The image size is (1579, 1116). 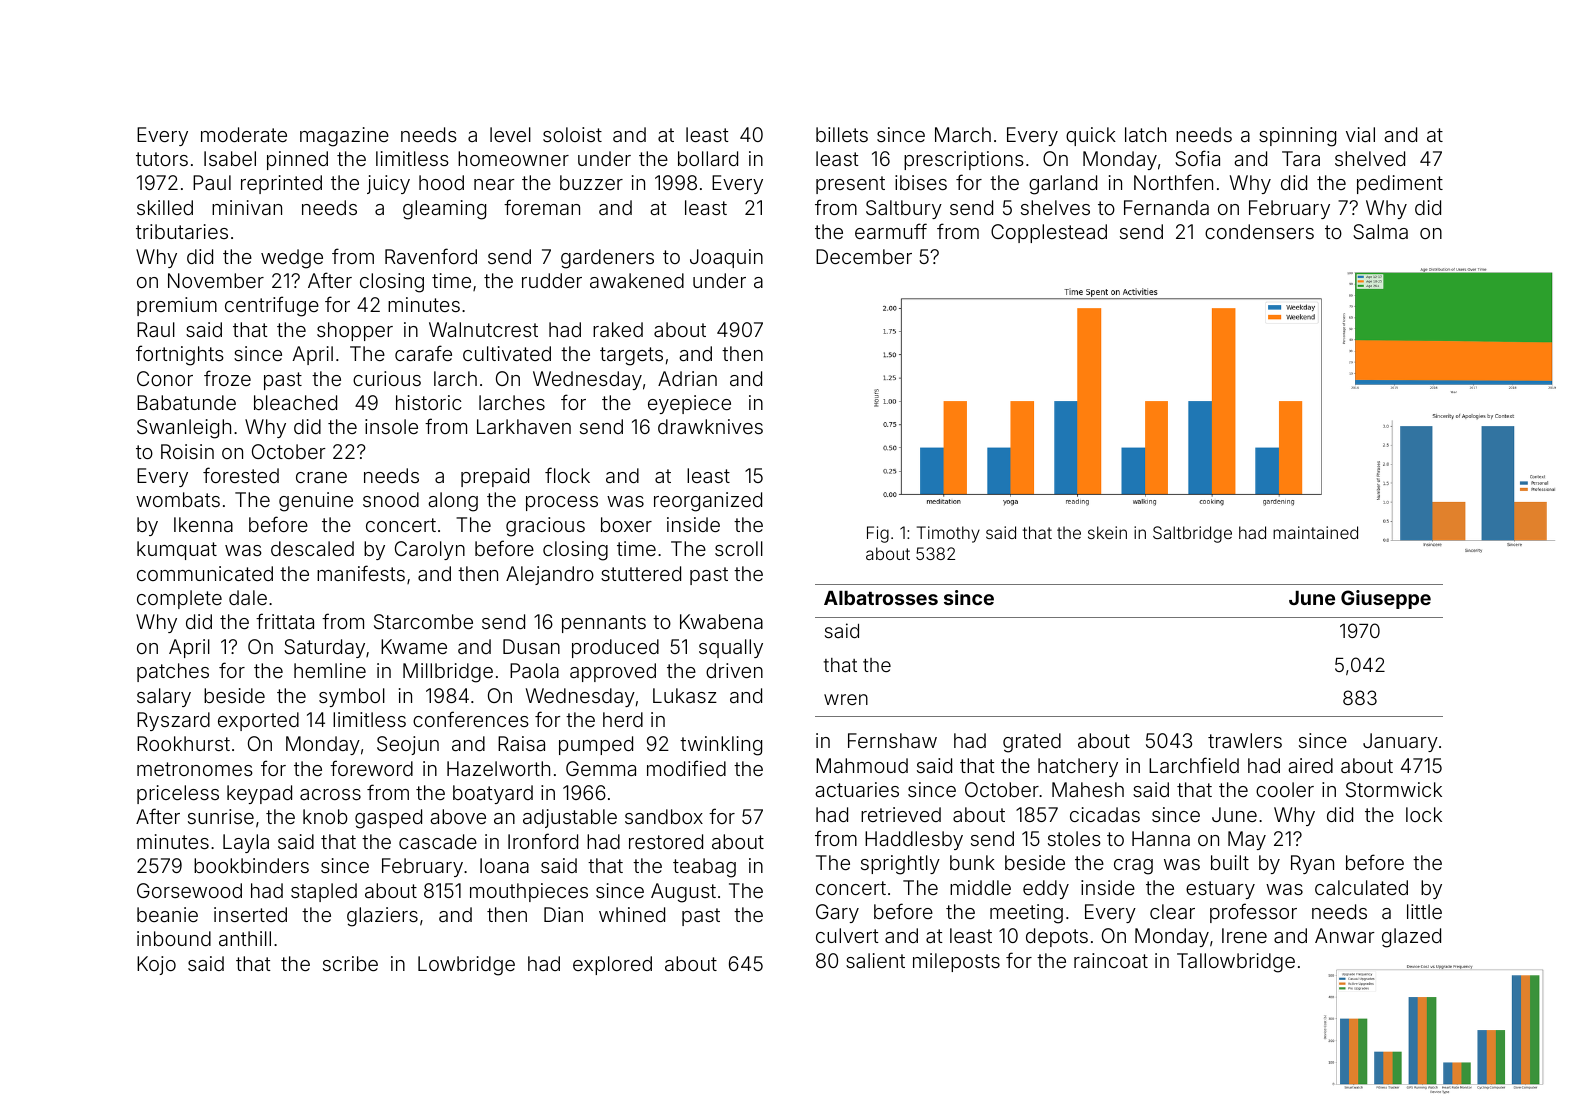 What do you see at coordinates (350, 963) in the image?
I see `scribe` at bounding box center [350, 963].
